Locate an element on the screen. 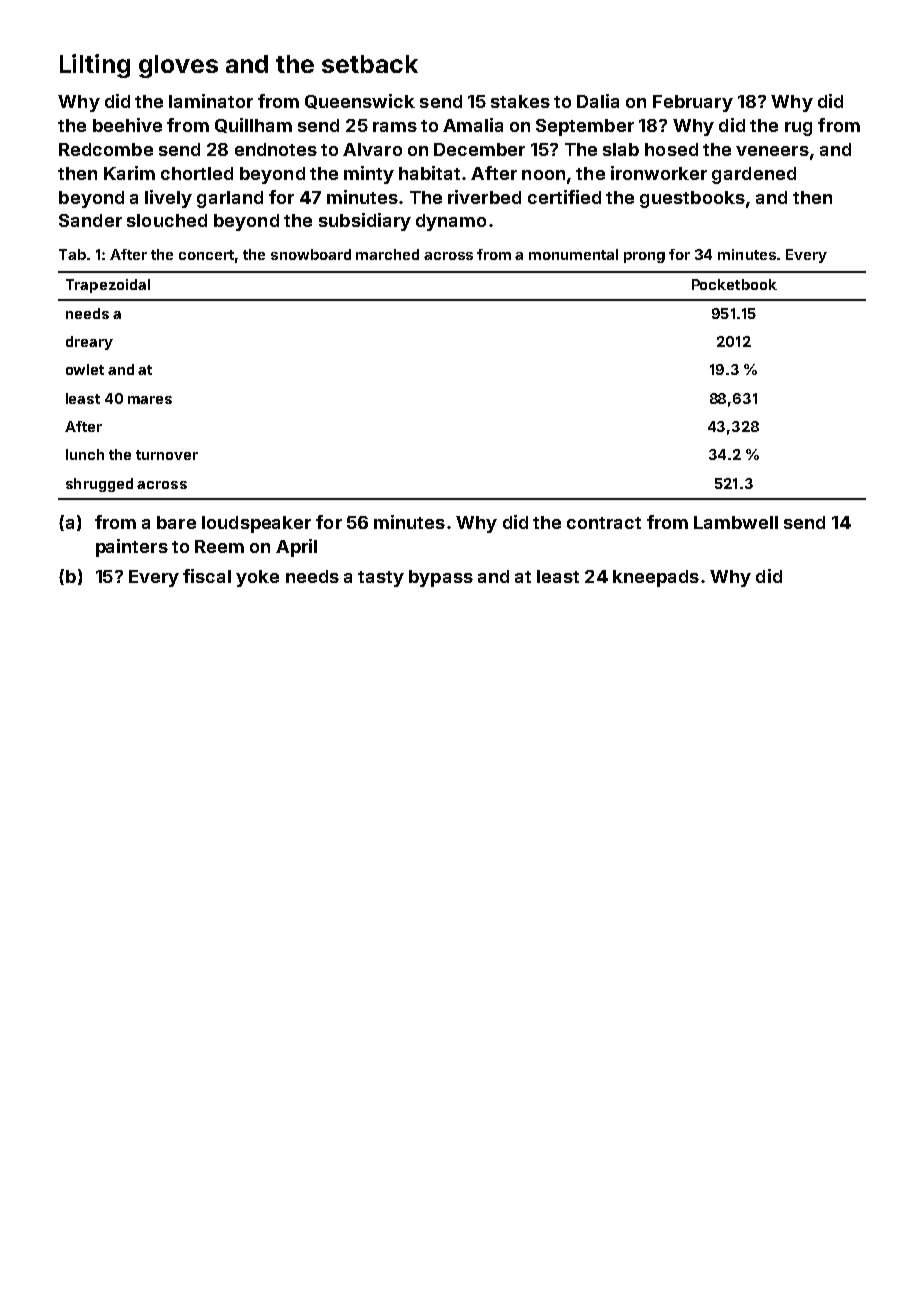  marched is located at coordinates (387, 254).
